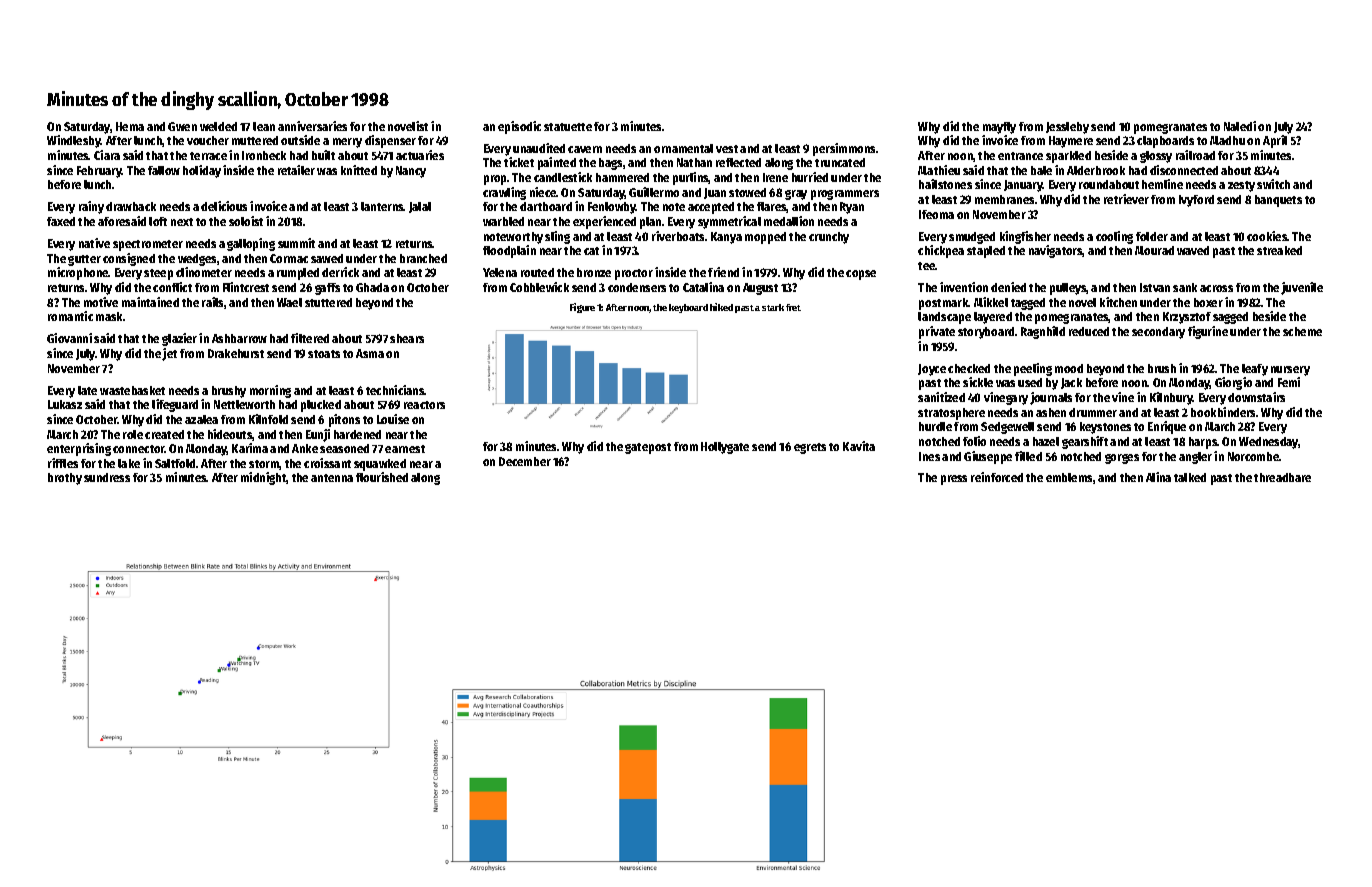 The image size is (1372, 887). I want to click on threadbare, so click(1282, 477).
